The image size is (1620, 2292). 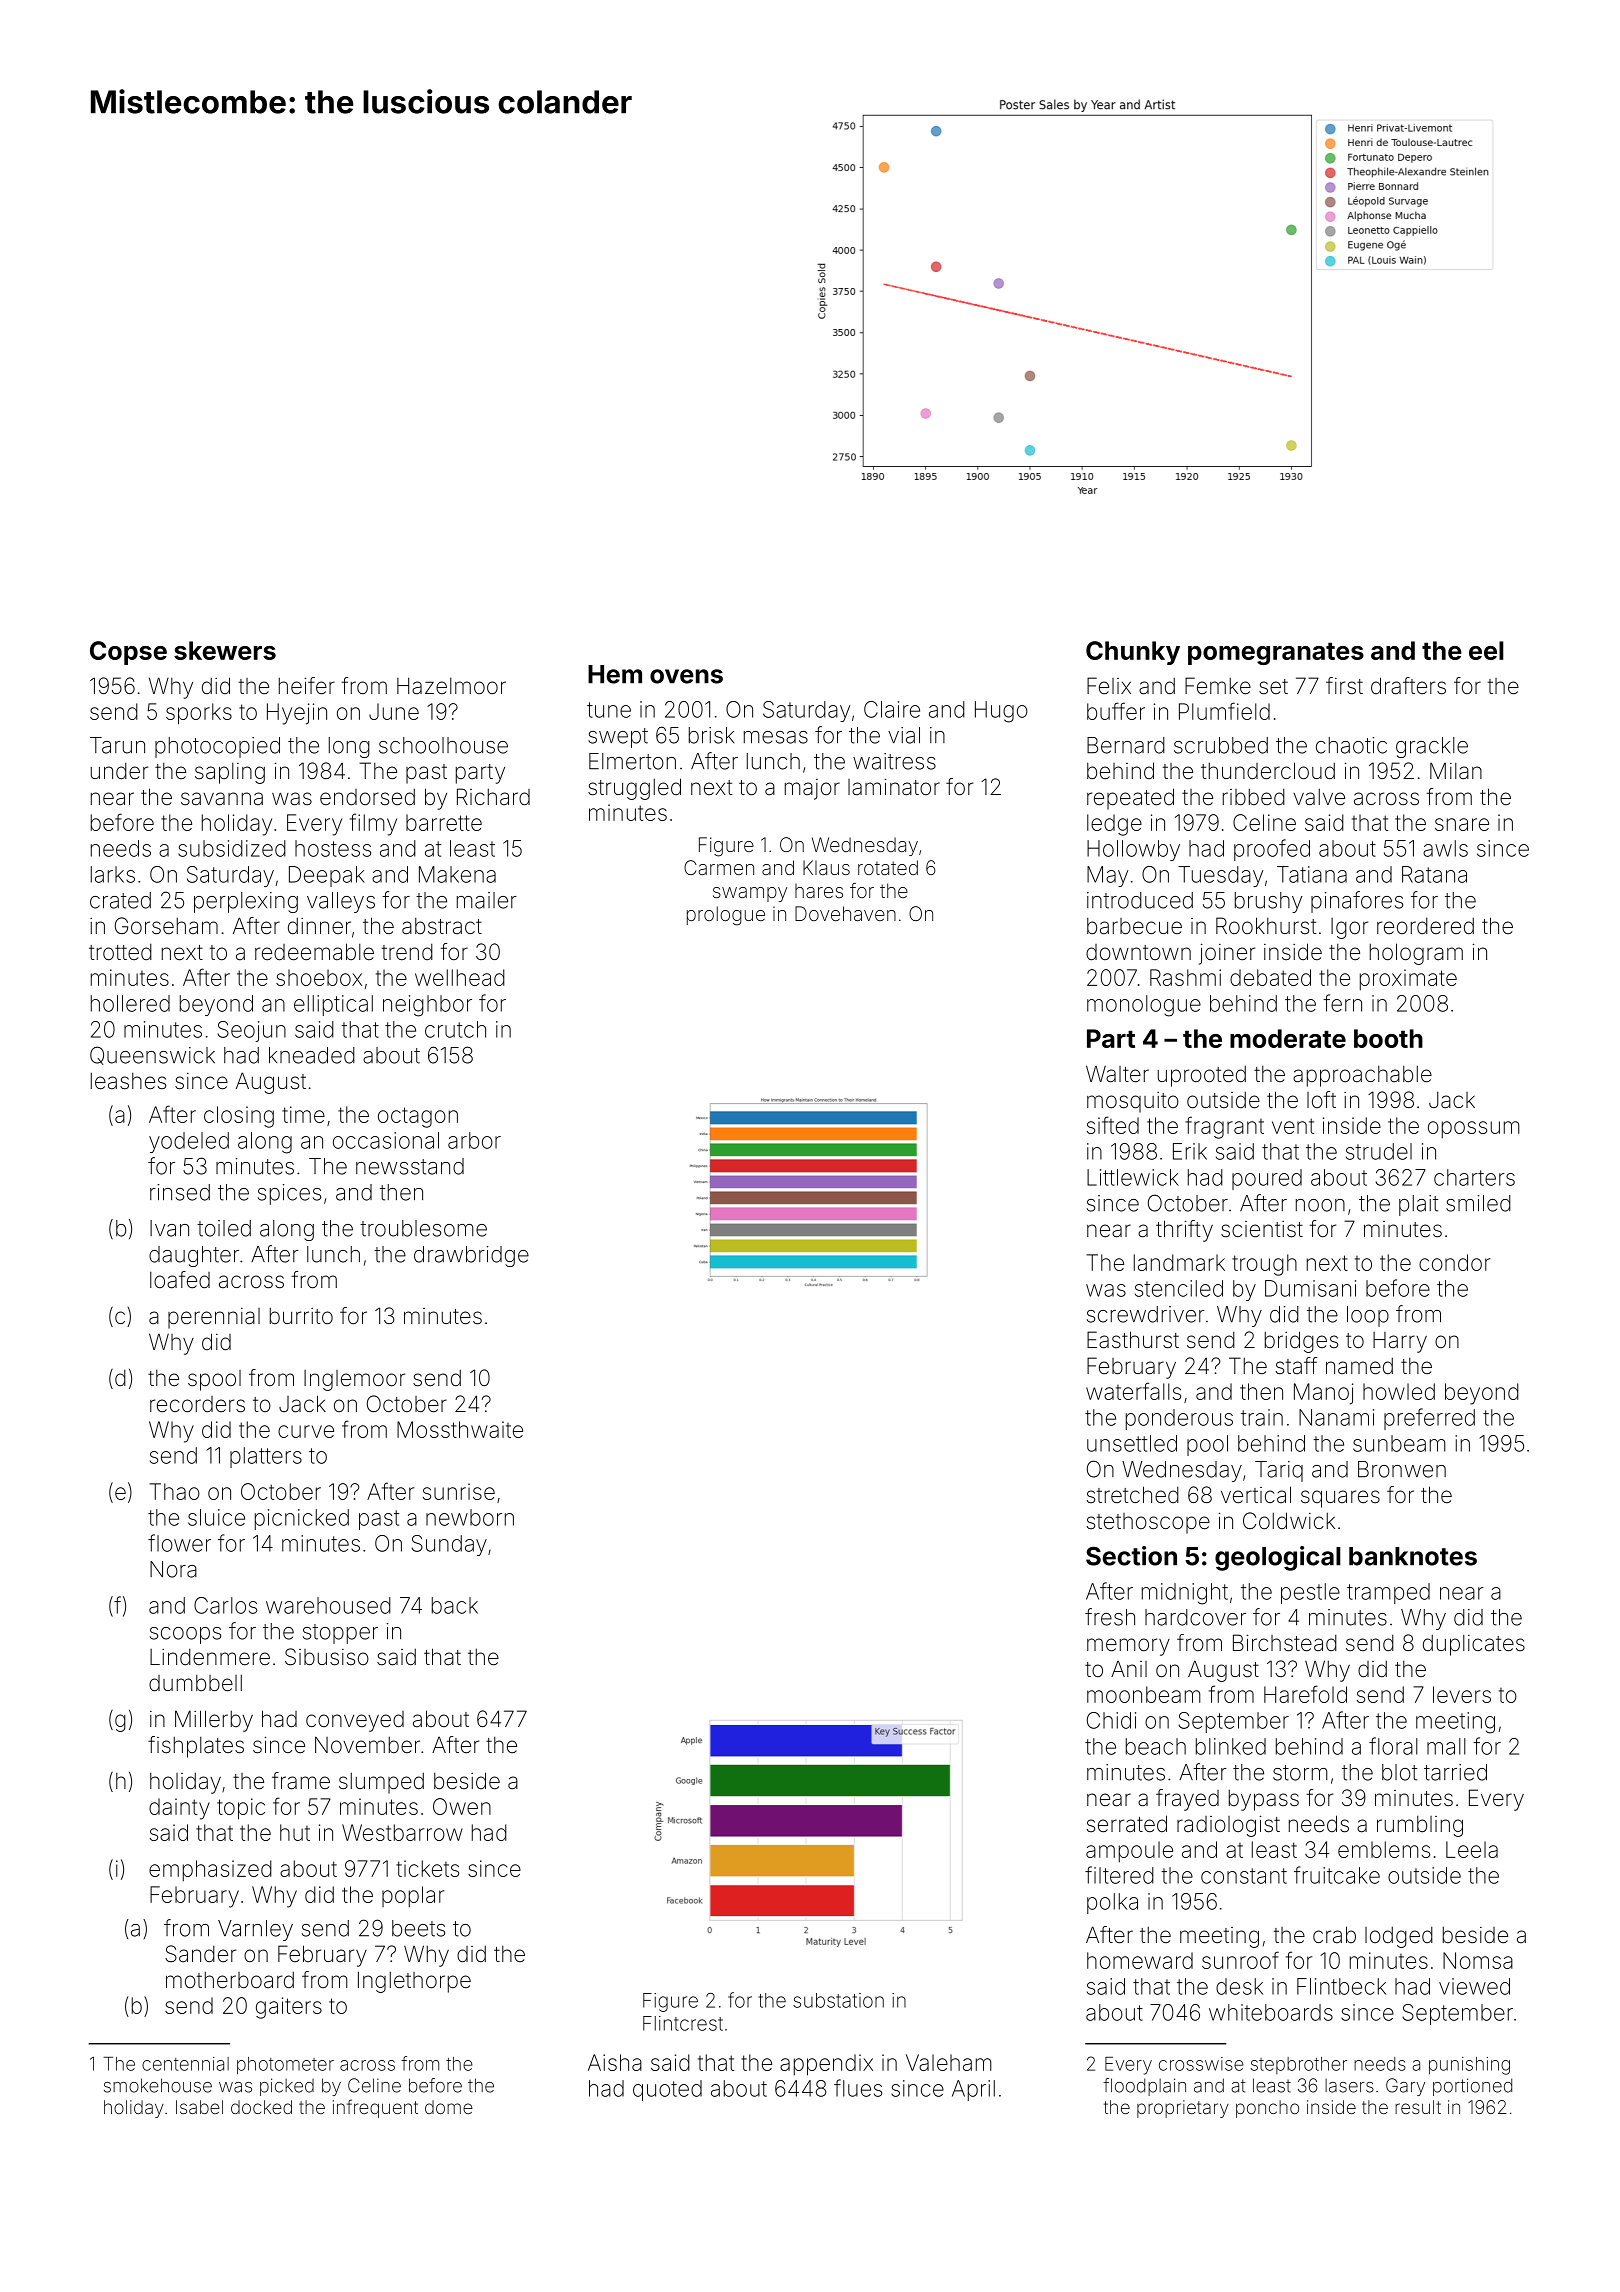 I want to click on Chunky, so click(x=1133, y=653).
